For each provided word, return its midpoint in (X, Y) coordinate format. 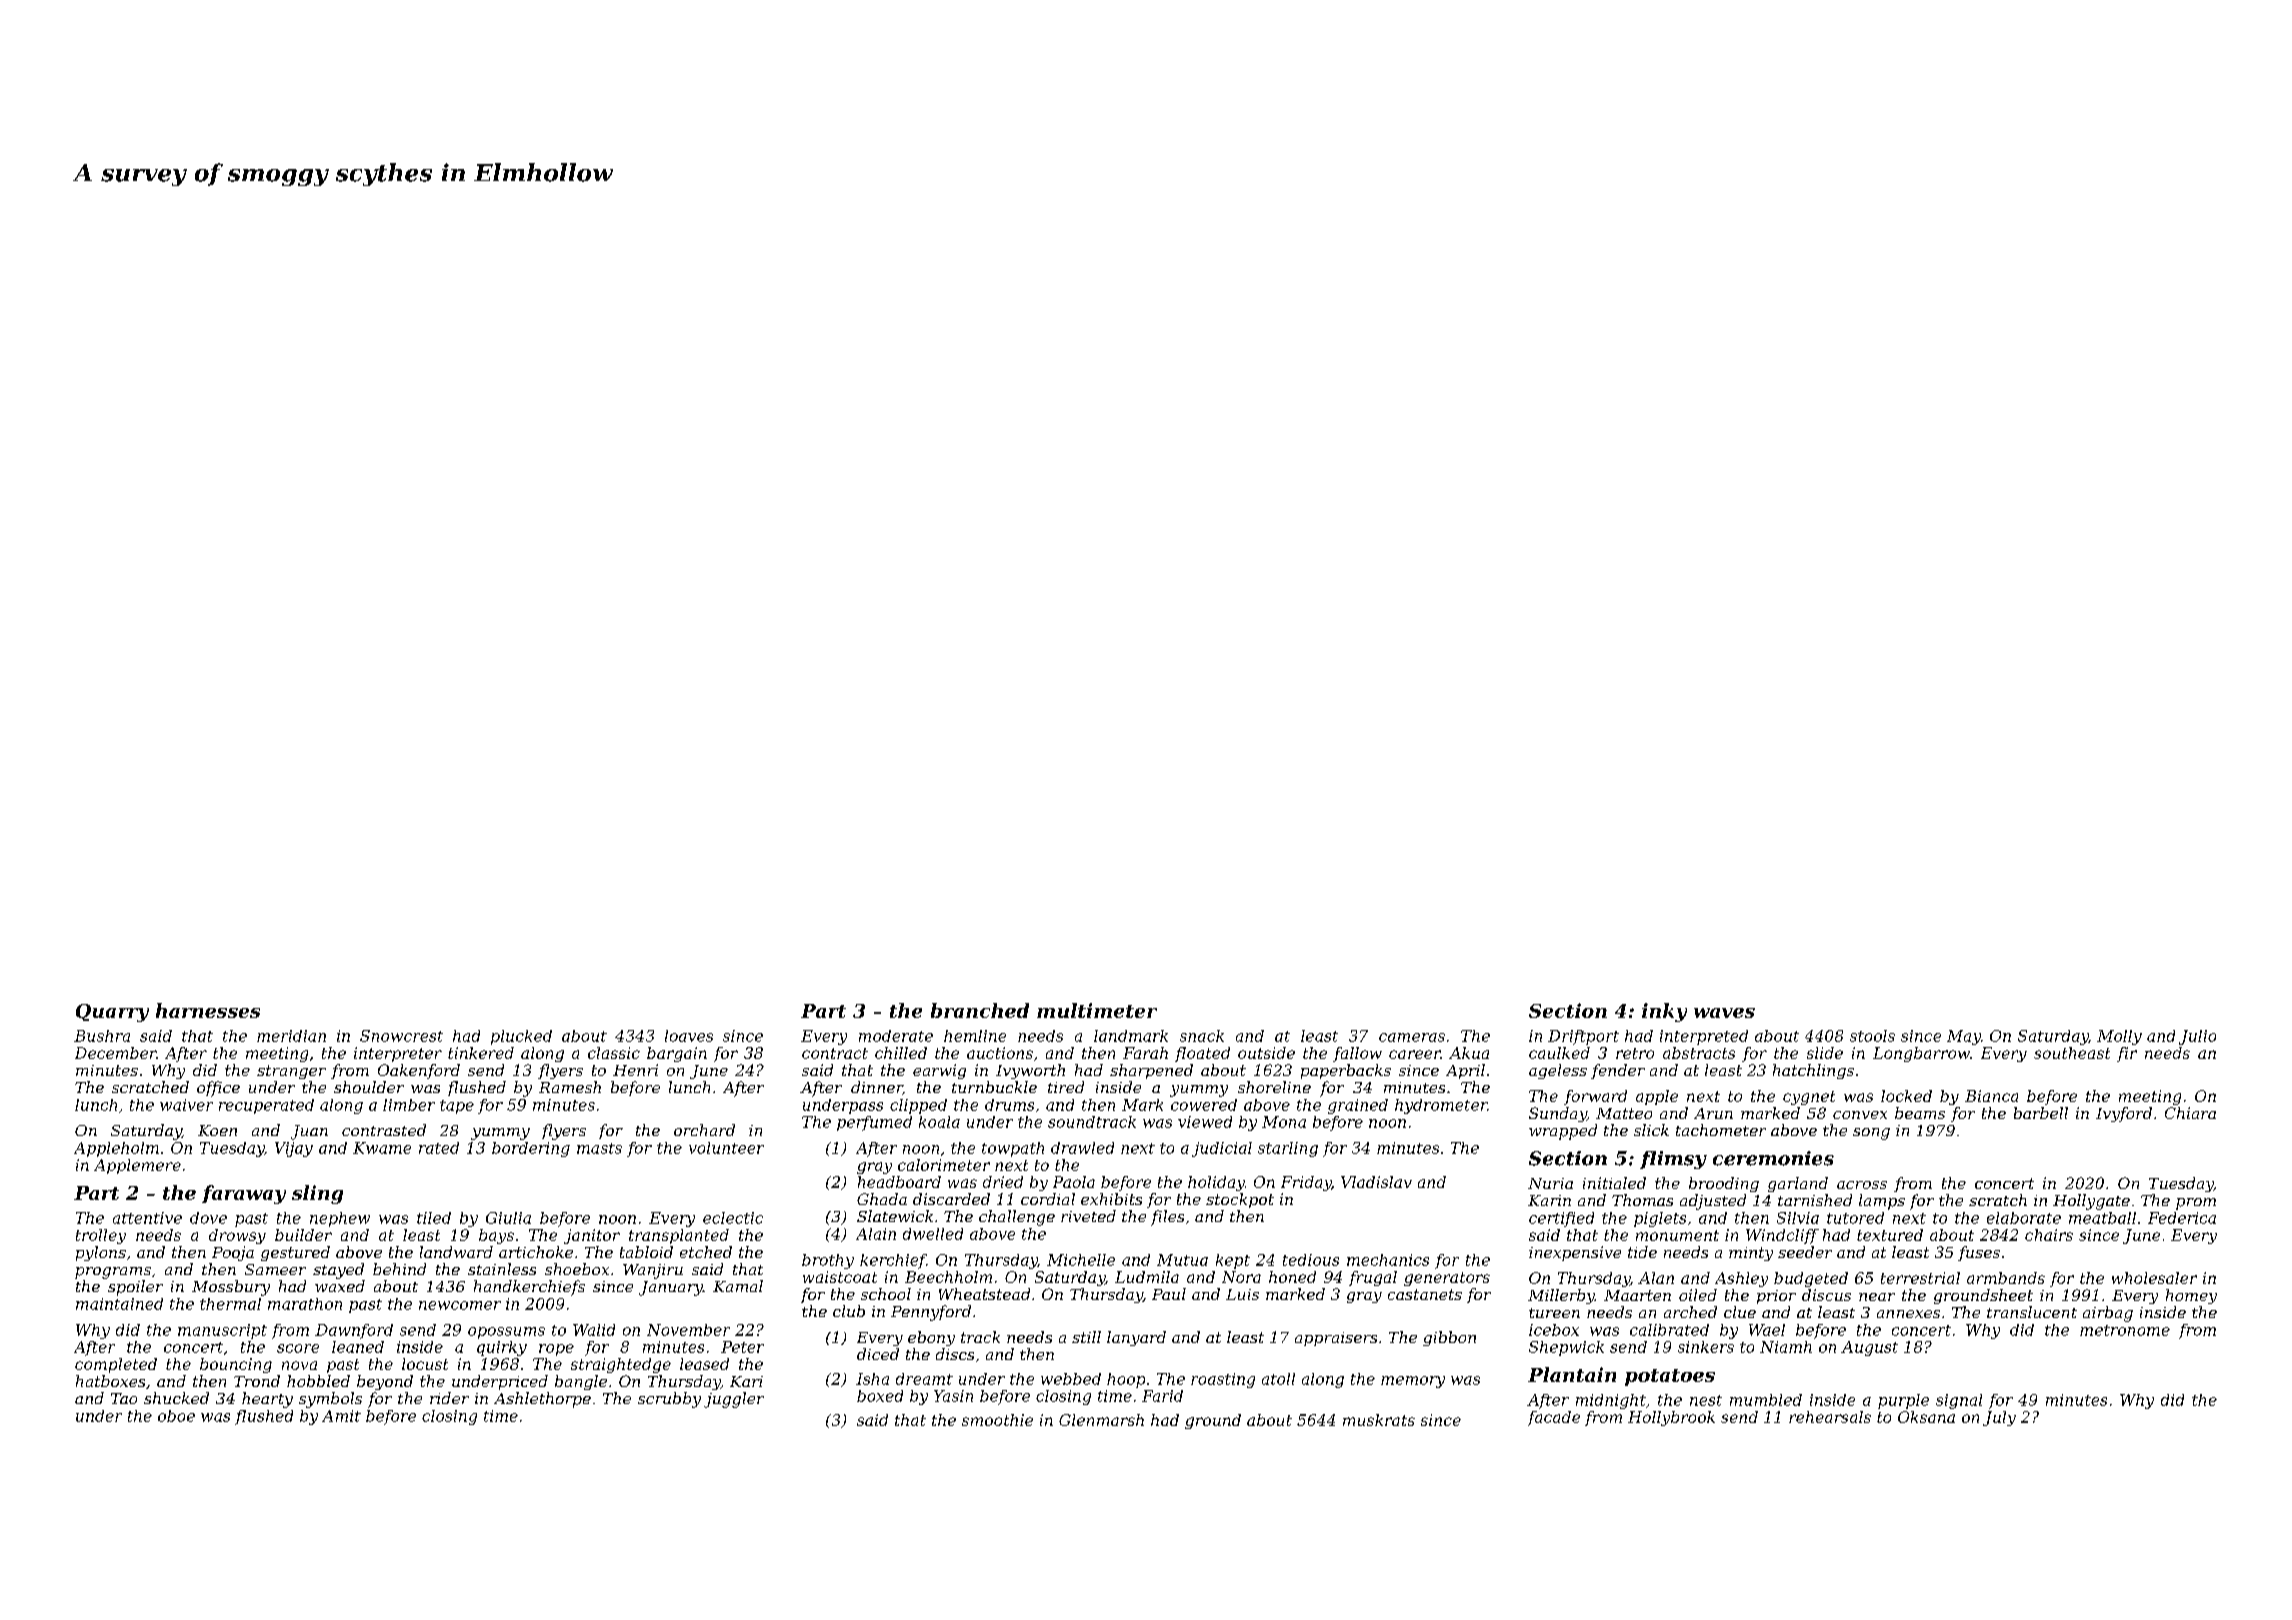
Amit (341, 1416)
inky (1664, 1012)
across (1862, 1185)
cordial (1048, 1199)
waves (1724, 1013)
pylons (101, 1253)
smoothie (997, 1420)
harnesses (208, 1010)
